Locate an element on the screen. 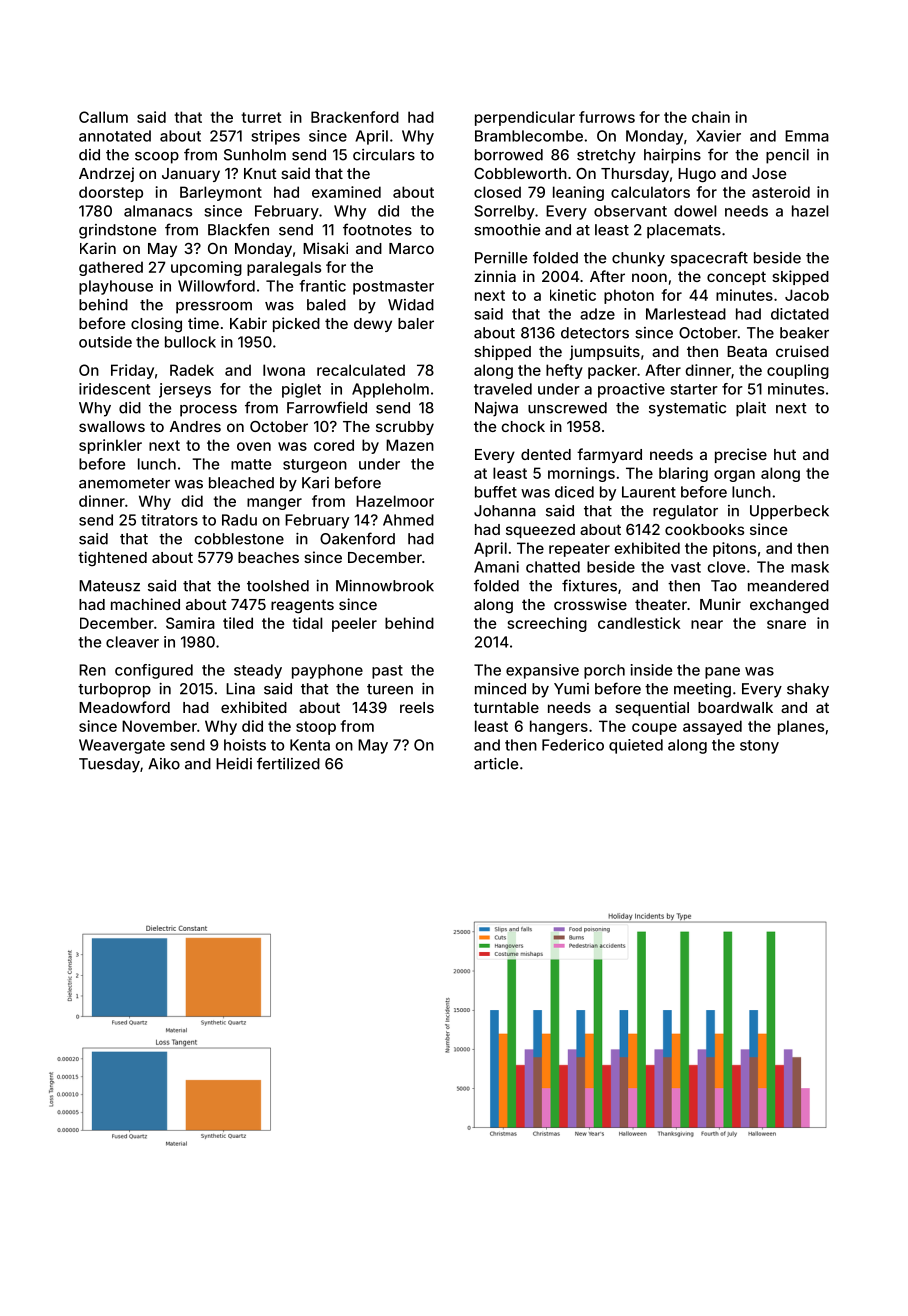 The width and height of the screenshot is (908, 1316). Mateusz is located at coordinates (109, 586).
